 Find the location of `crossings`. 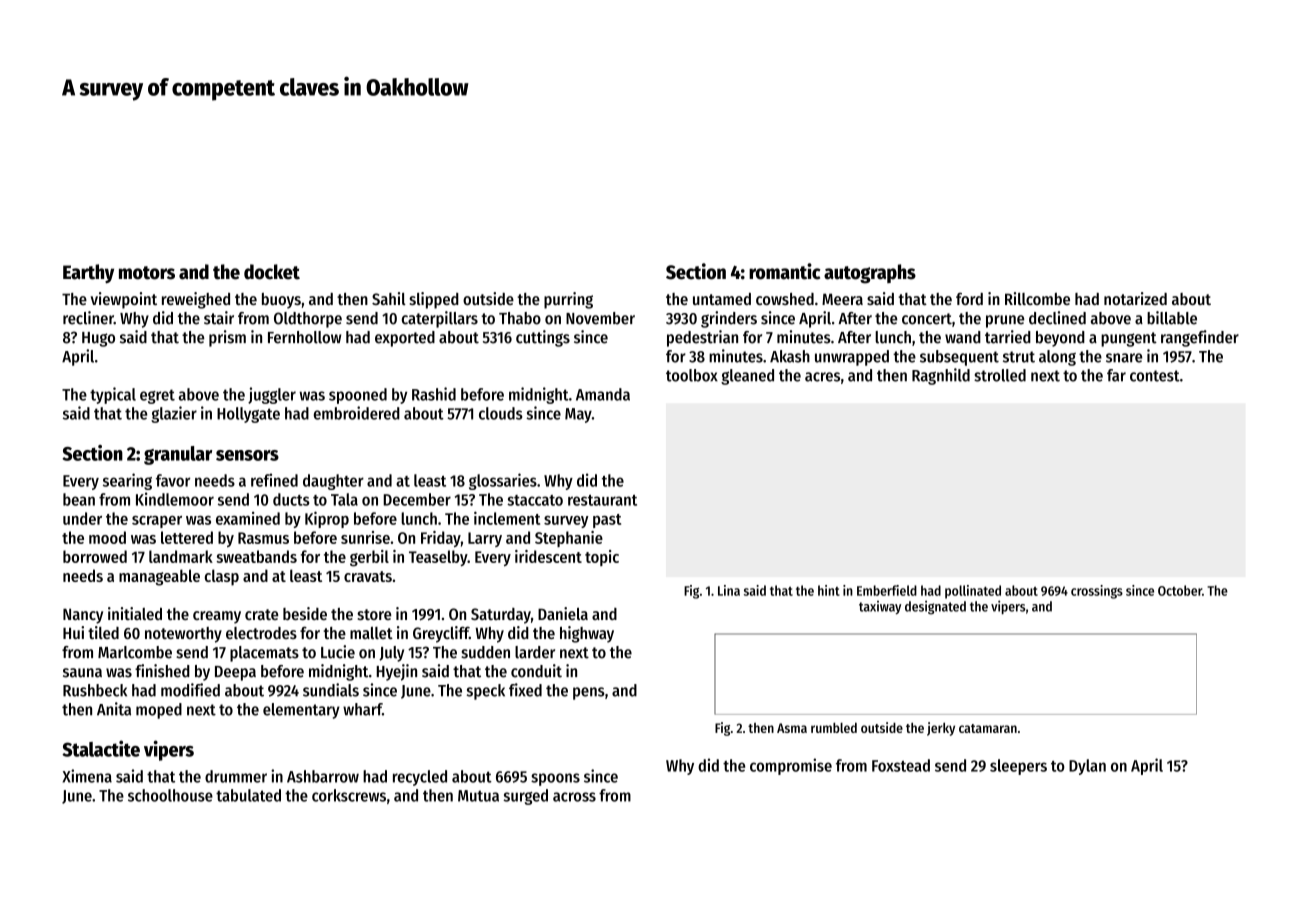

crossings is located at coordinates (1097, 592).
